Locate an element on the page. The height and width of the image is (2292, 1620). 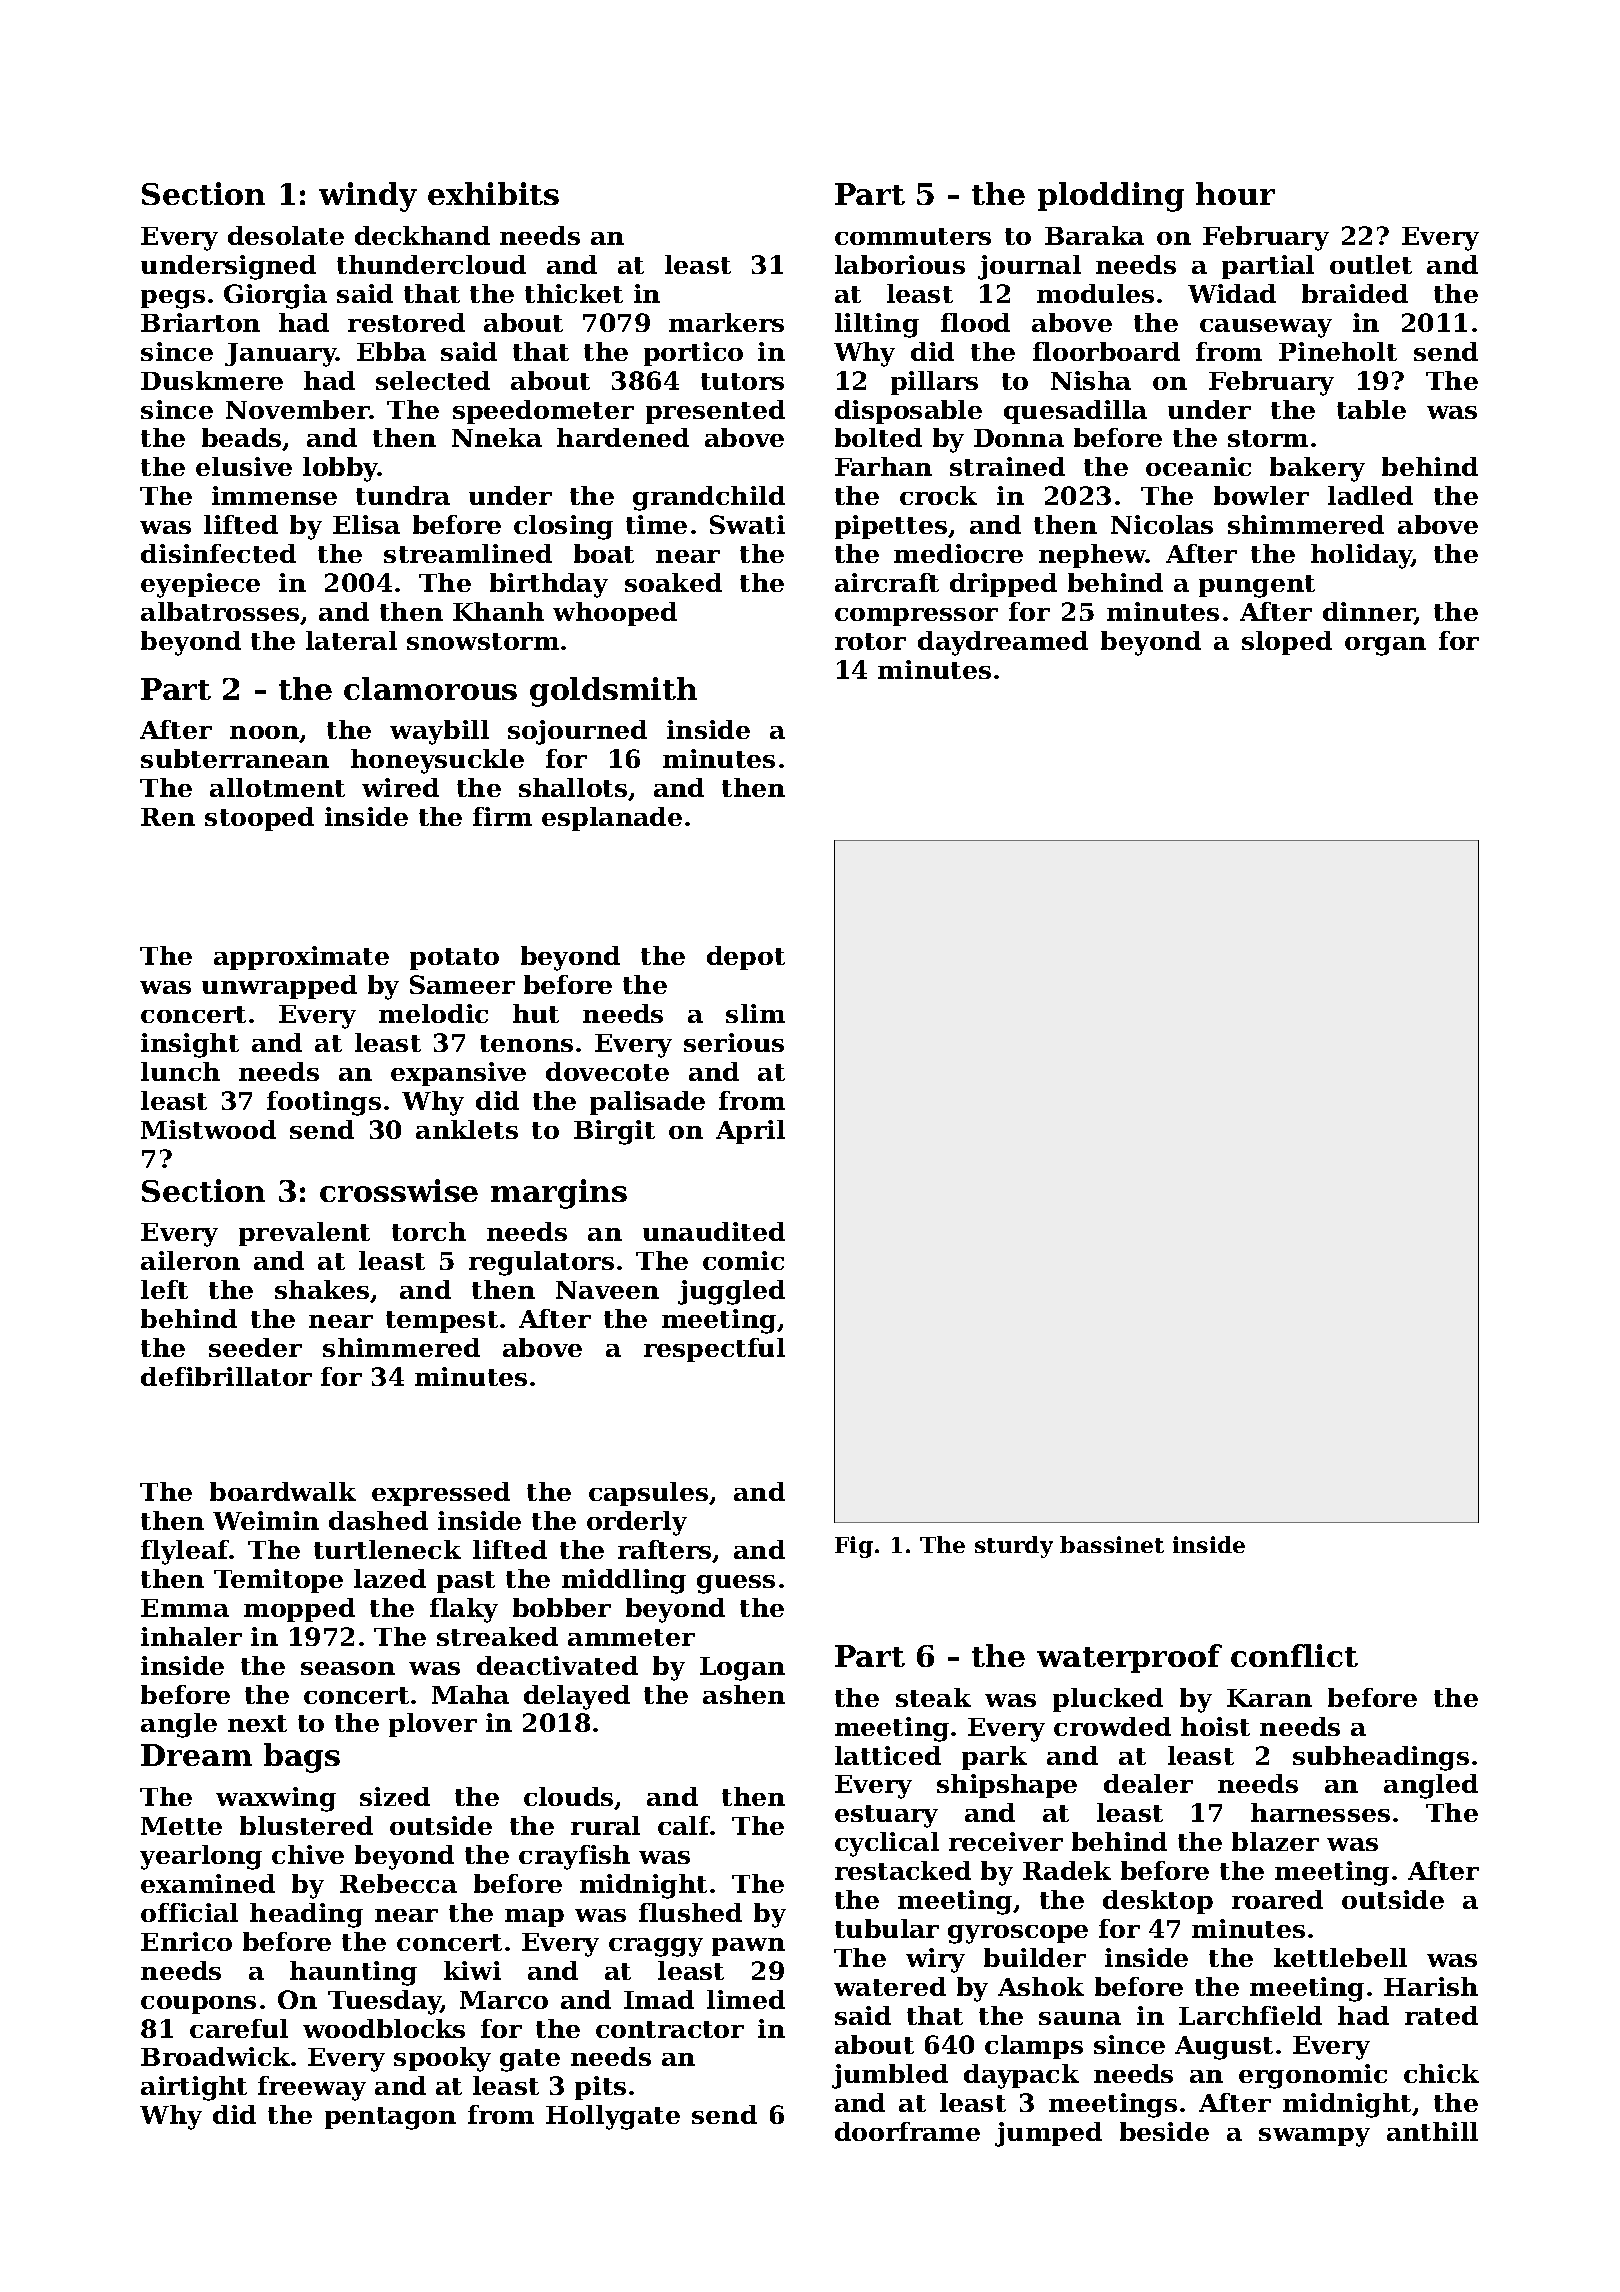
expansive is located at coordinates (458, 1074).
